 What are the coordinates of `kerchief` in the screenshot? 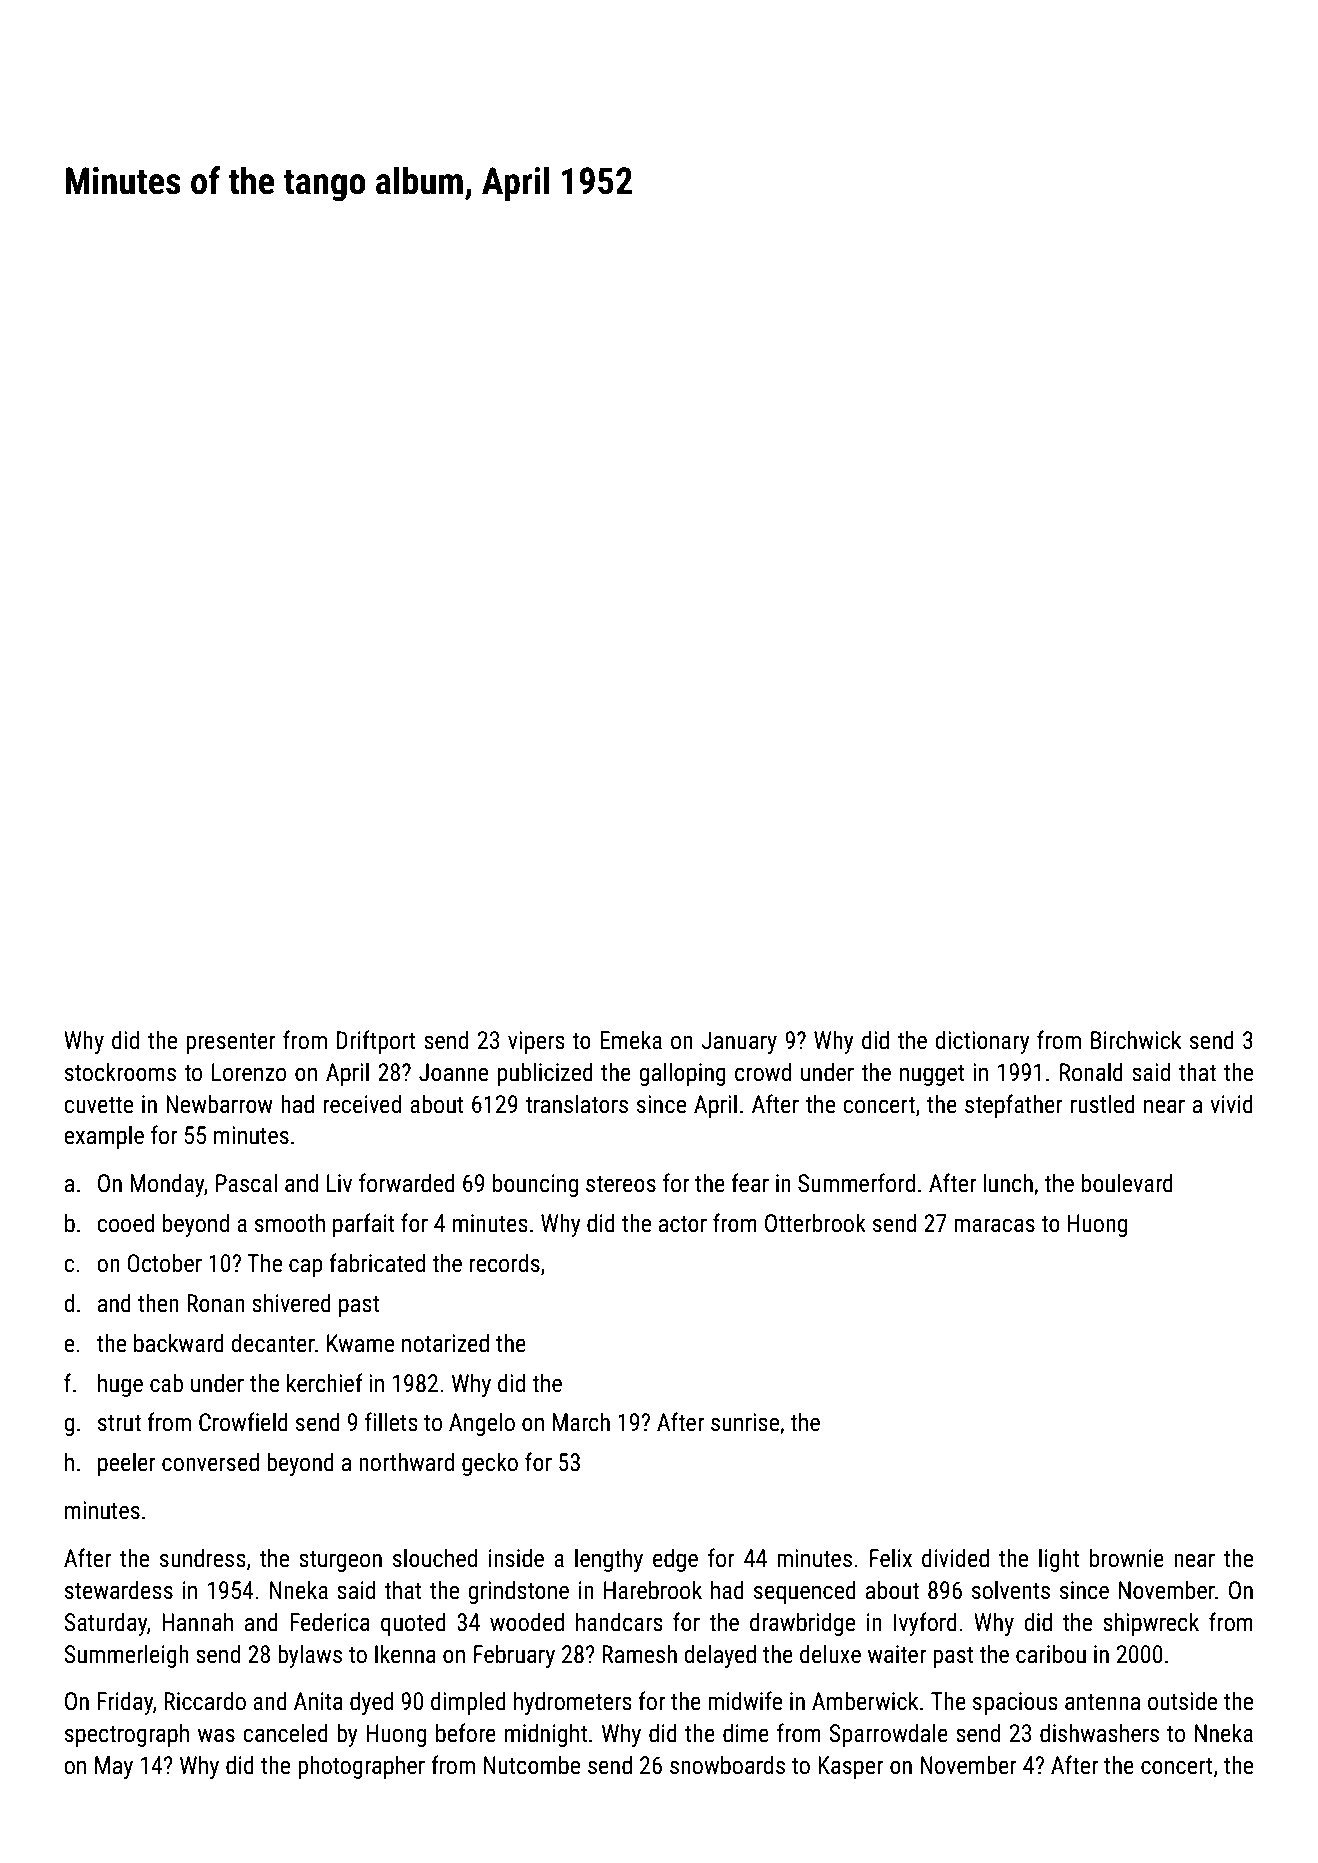 It's located at (325, 1383).
